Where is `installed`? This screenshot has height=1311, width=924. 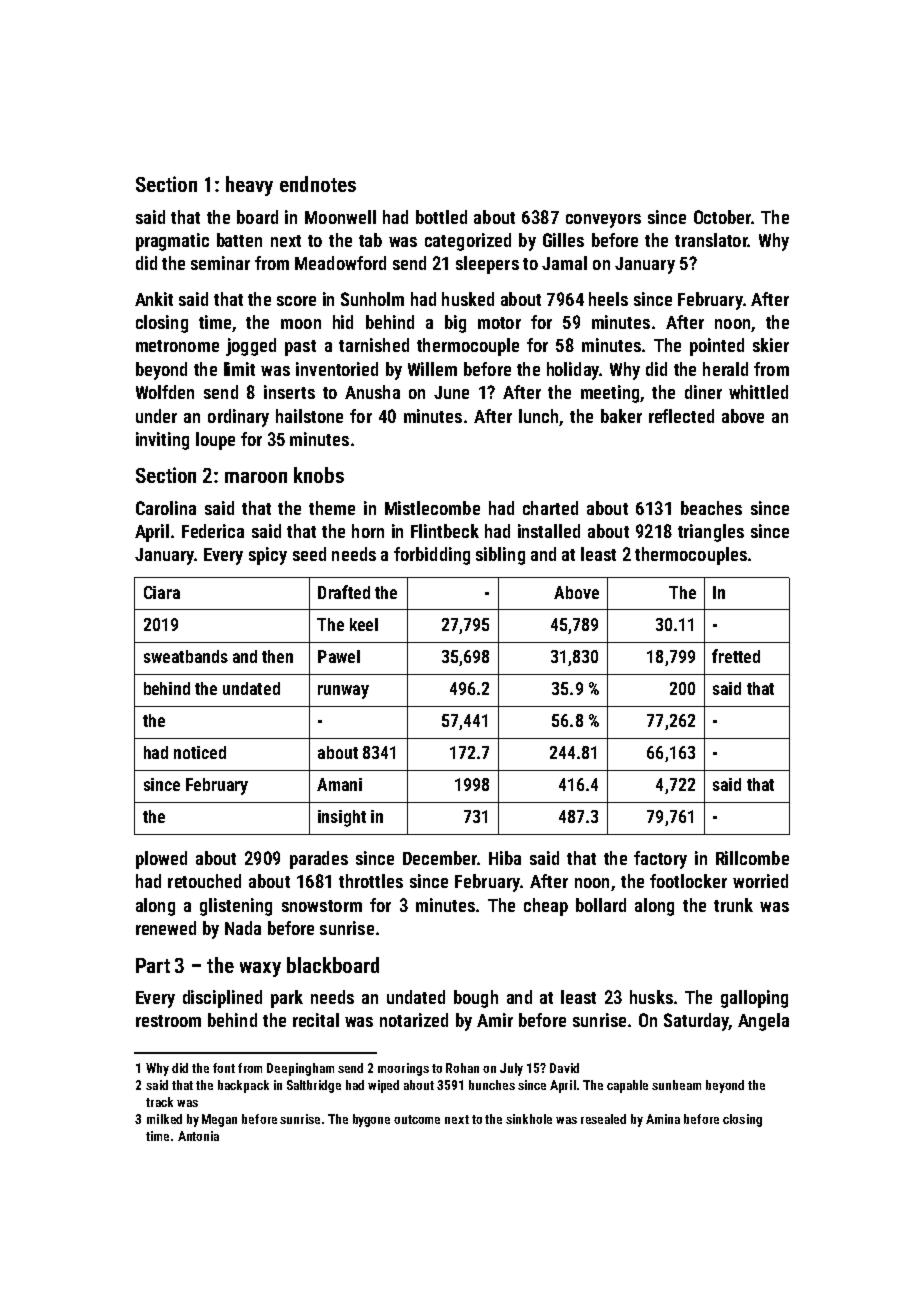
installed is located at coordinates (549, 531).
